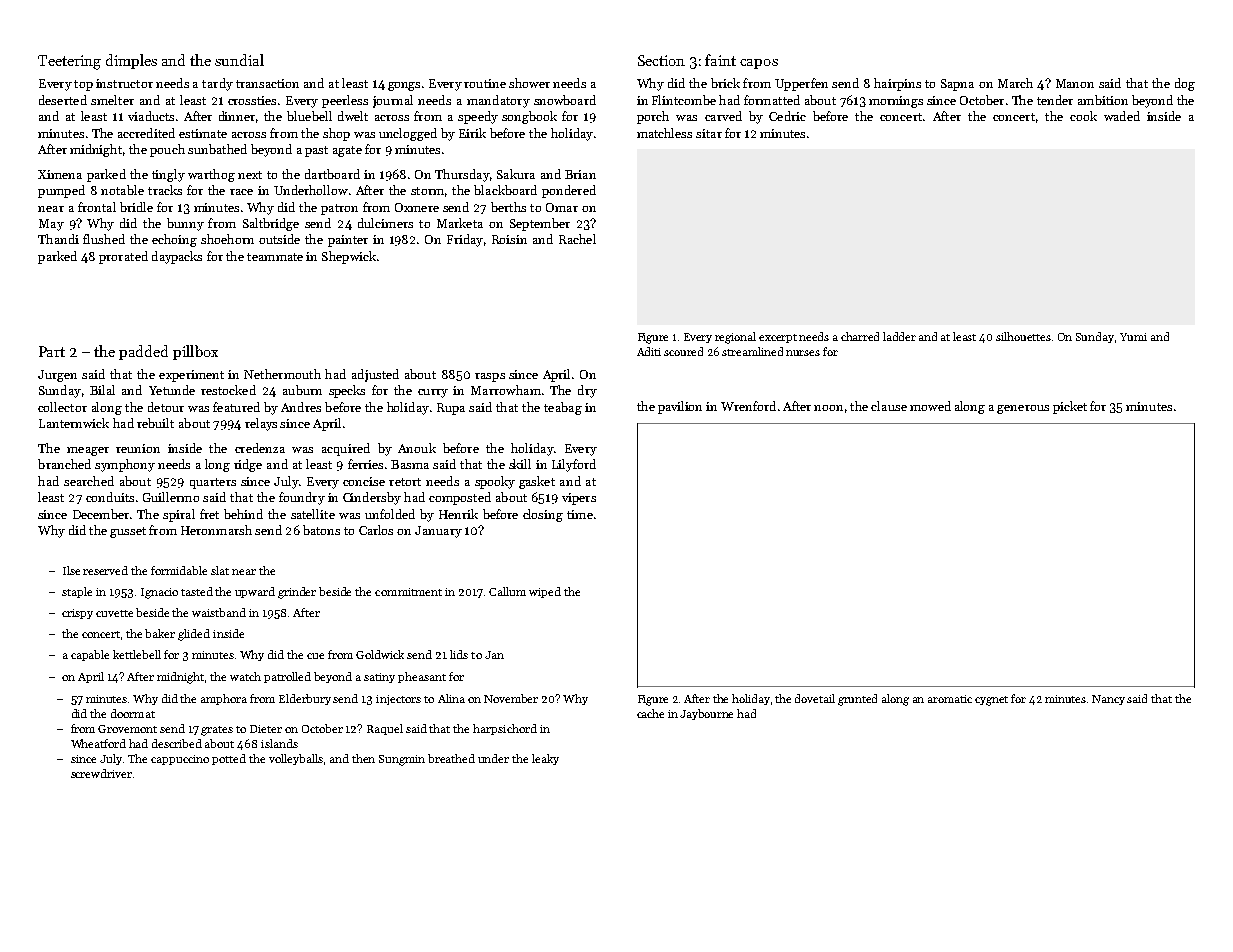 This document has width=1233, height=952. What do you see at coordinates (1122, 116) in the document?
I see `waded` at bounding box center [1122, 116].
